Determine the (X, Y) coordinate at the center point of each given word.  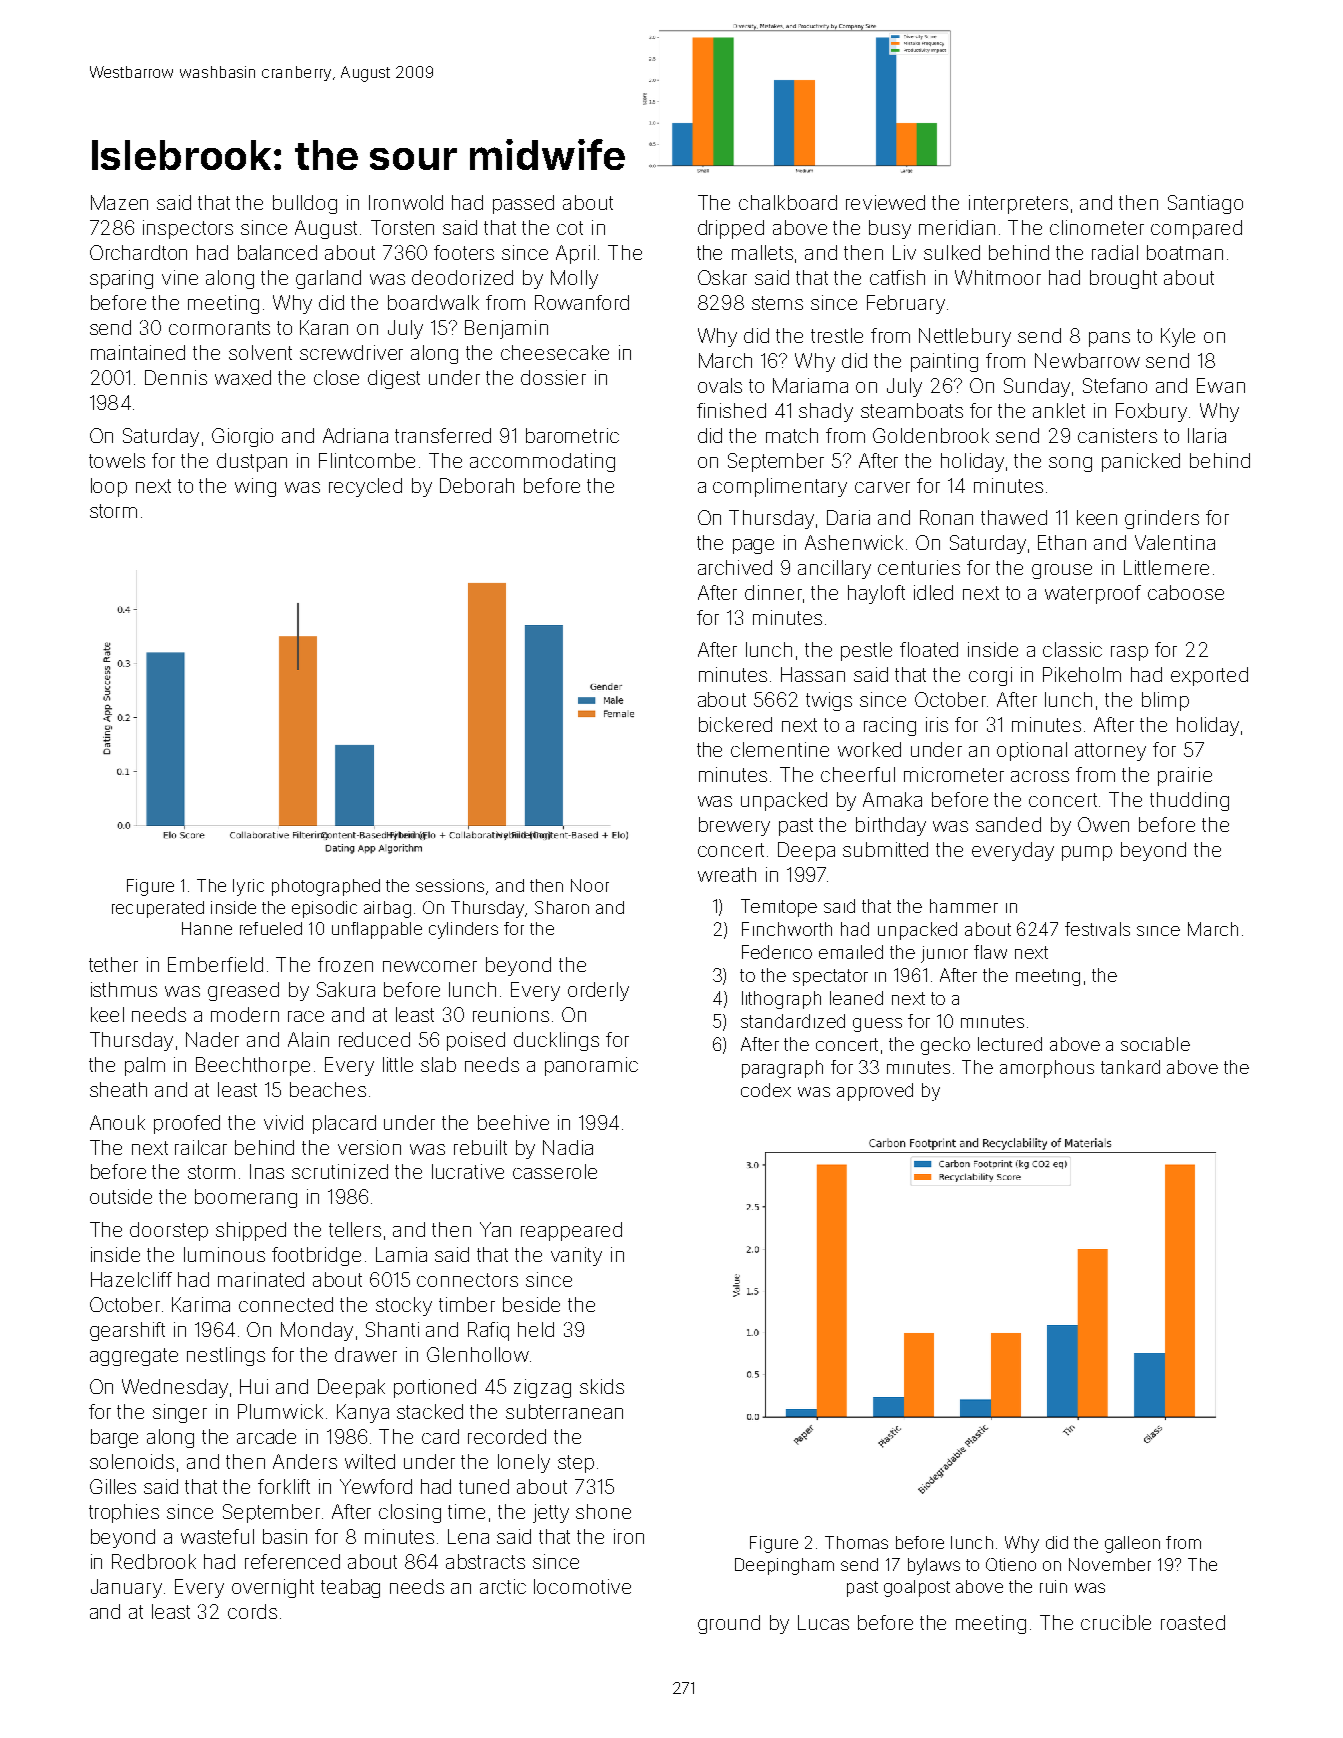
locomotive (582, 1586)
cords (252, 1611)
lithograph (781, 1000)
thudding (1189, 801)
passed (523, 204)
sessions (450, 885)
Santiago (1205, 204)
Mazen (119, 202)
